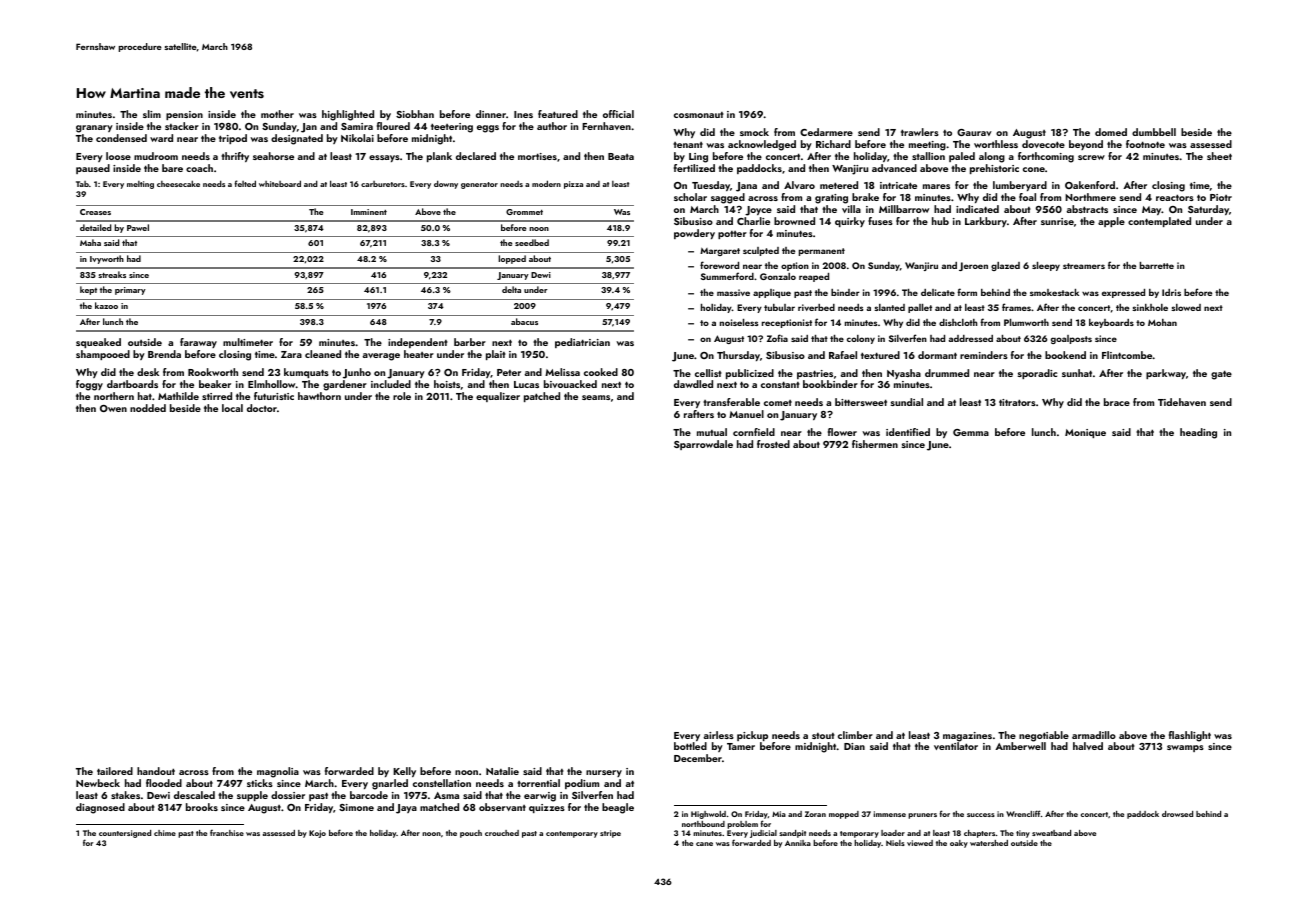  I want to click on trawlers, so click(920, 132).
